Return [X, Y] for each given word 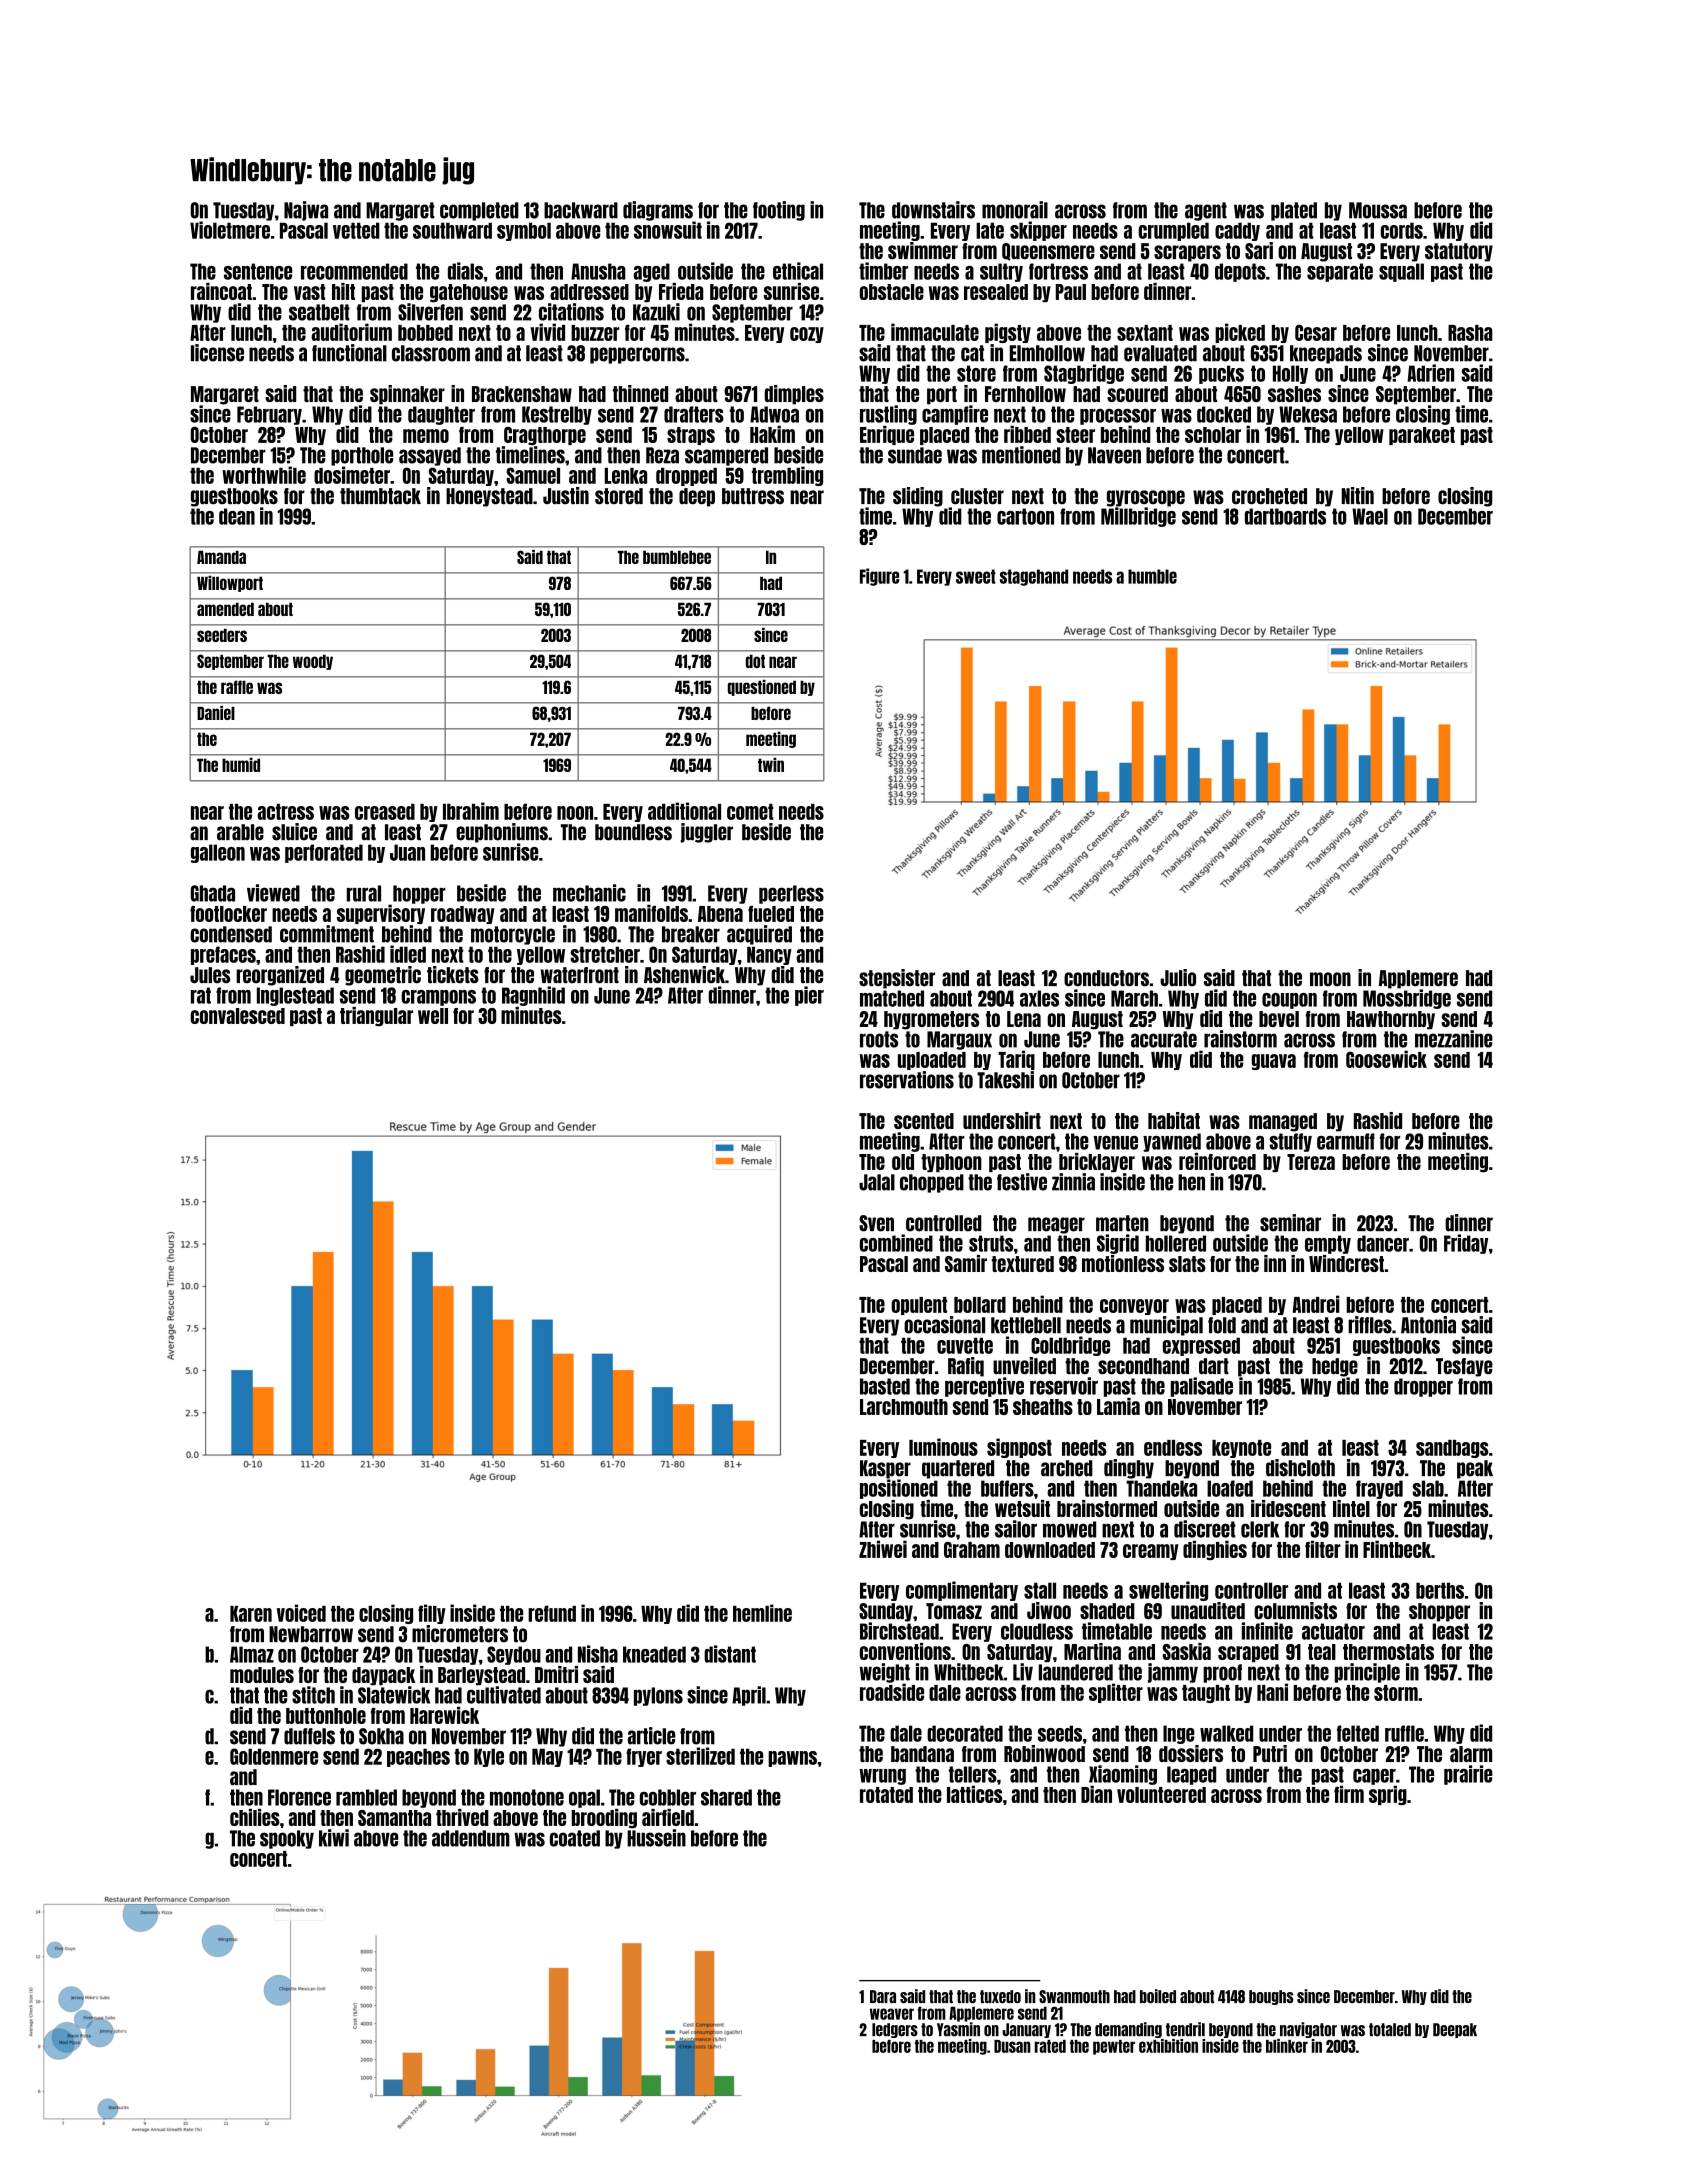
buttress [753, 496]
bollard [980, 1305]
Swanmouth [1074, 1996]
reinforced [1217, 1161]
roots [879, 1039]
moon [1330, 979]
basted [885, 1386]
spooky [287, 1839]
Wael [1370, 516]
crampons [438, 998]
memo [426, 436]
